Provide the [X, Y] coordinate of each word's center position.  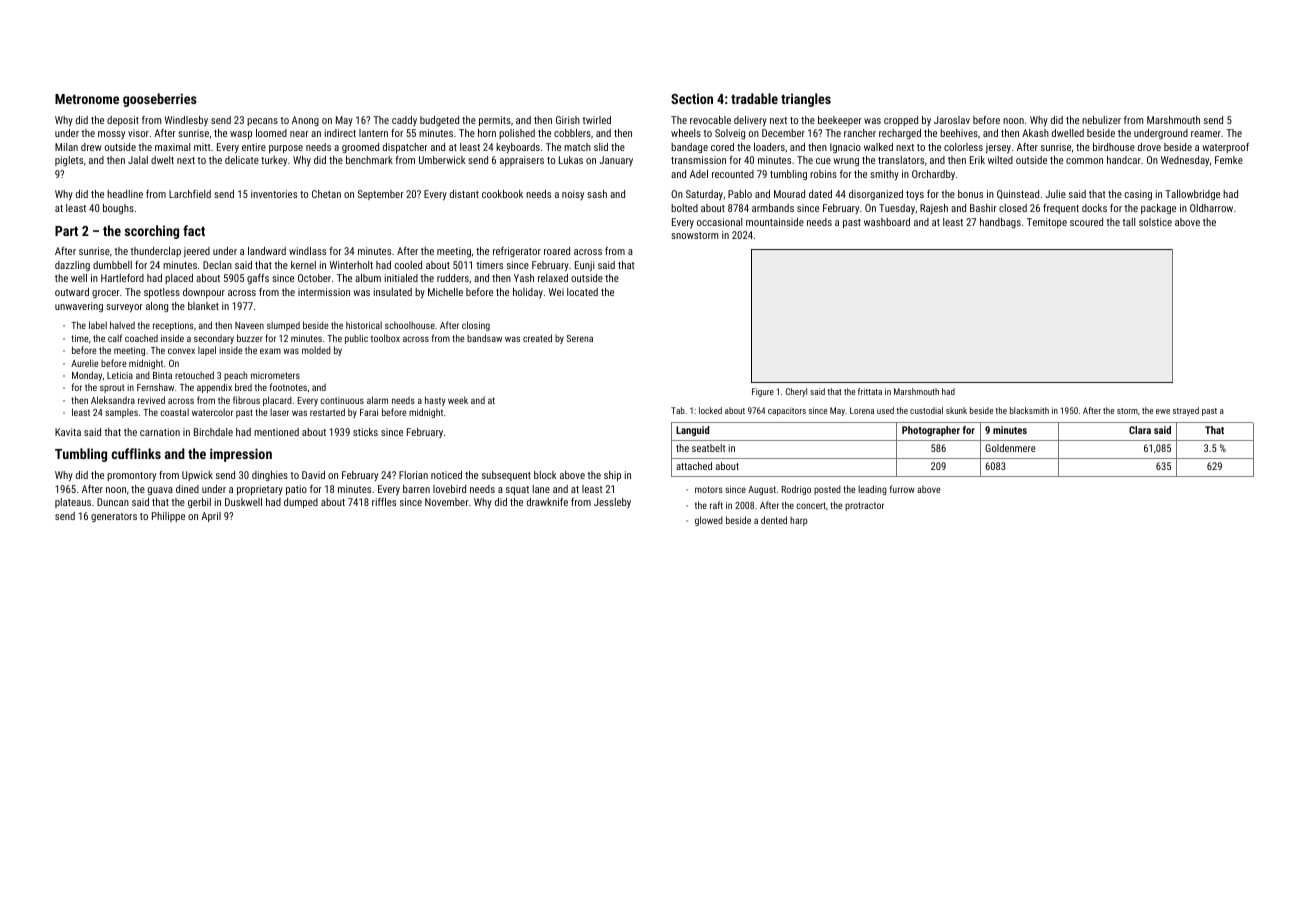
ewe [1163, 411]
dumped [301, 503]
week [458, 400]
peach [235, 376]
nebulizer [1101, 120]
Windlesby [186, 121]
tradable [754, 98]
